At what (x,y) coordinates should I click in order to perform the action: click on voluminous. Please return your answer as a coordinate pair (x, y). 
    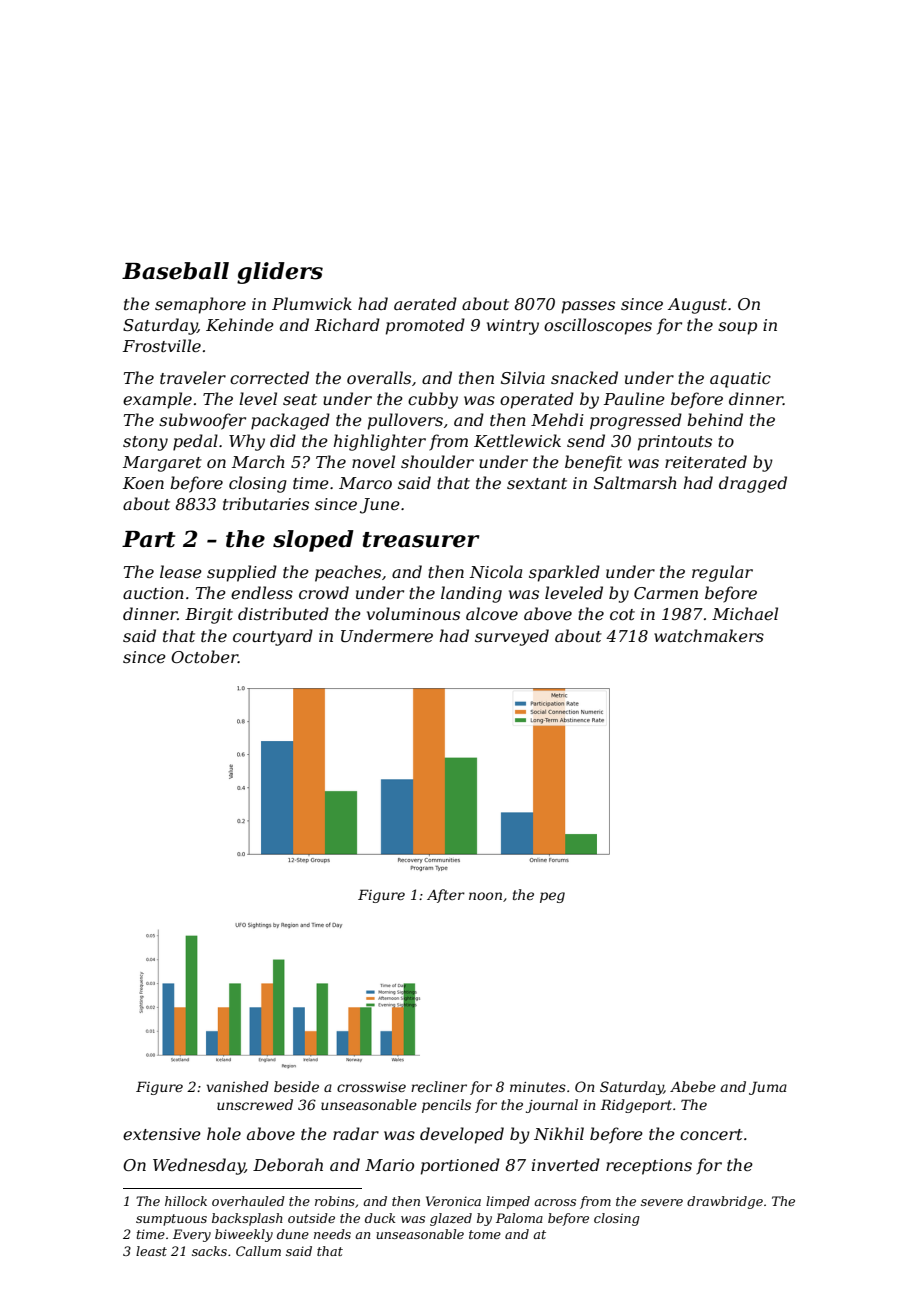
    Looking at the image, I should click on (413, 613).
